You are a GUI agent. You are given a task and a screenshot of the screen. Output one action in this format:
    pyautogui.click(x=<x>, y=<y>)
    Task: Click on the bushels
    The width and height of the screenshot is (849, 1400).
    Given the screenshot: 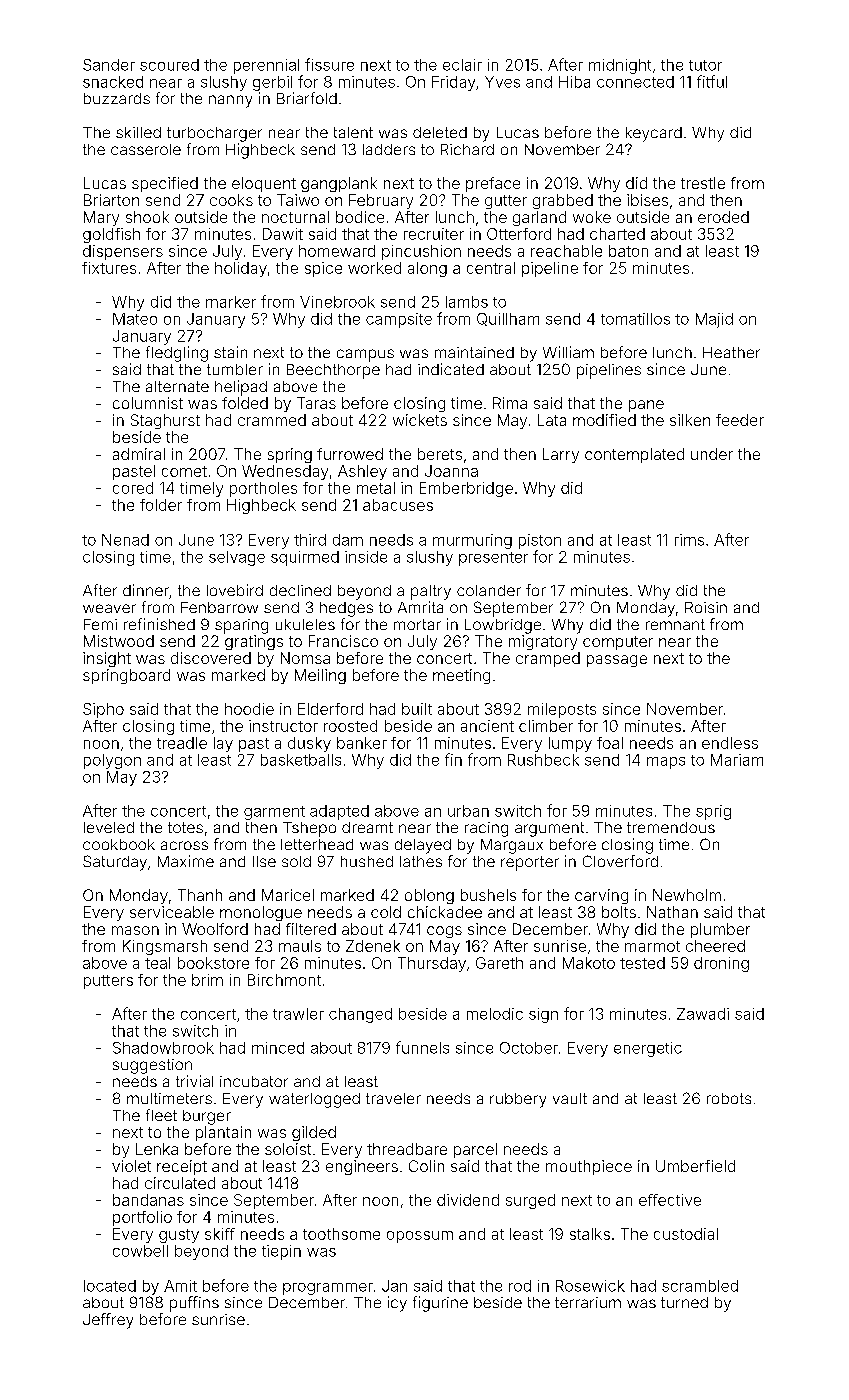 What is the action you would take?
    pyautogui.click(x=488, y=895)
